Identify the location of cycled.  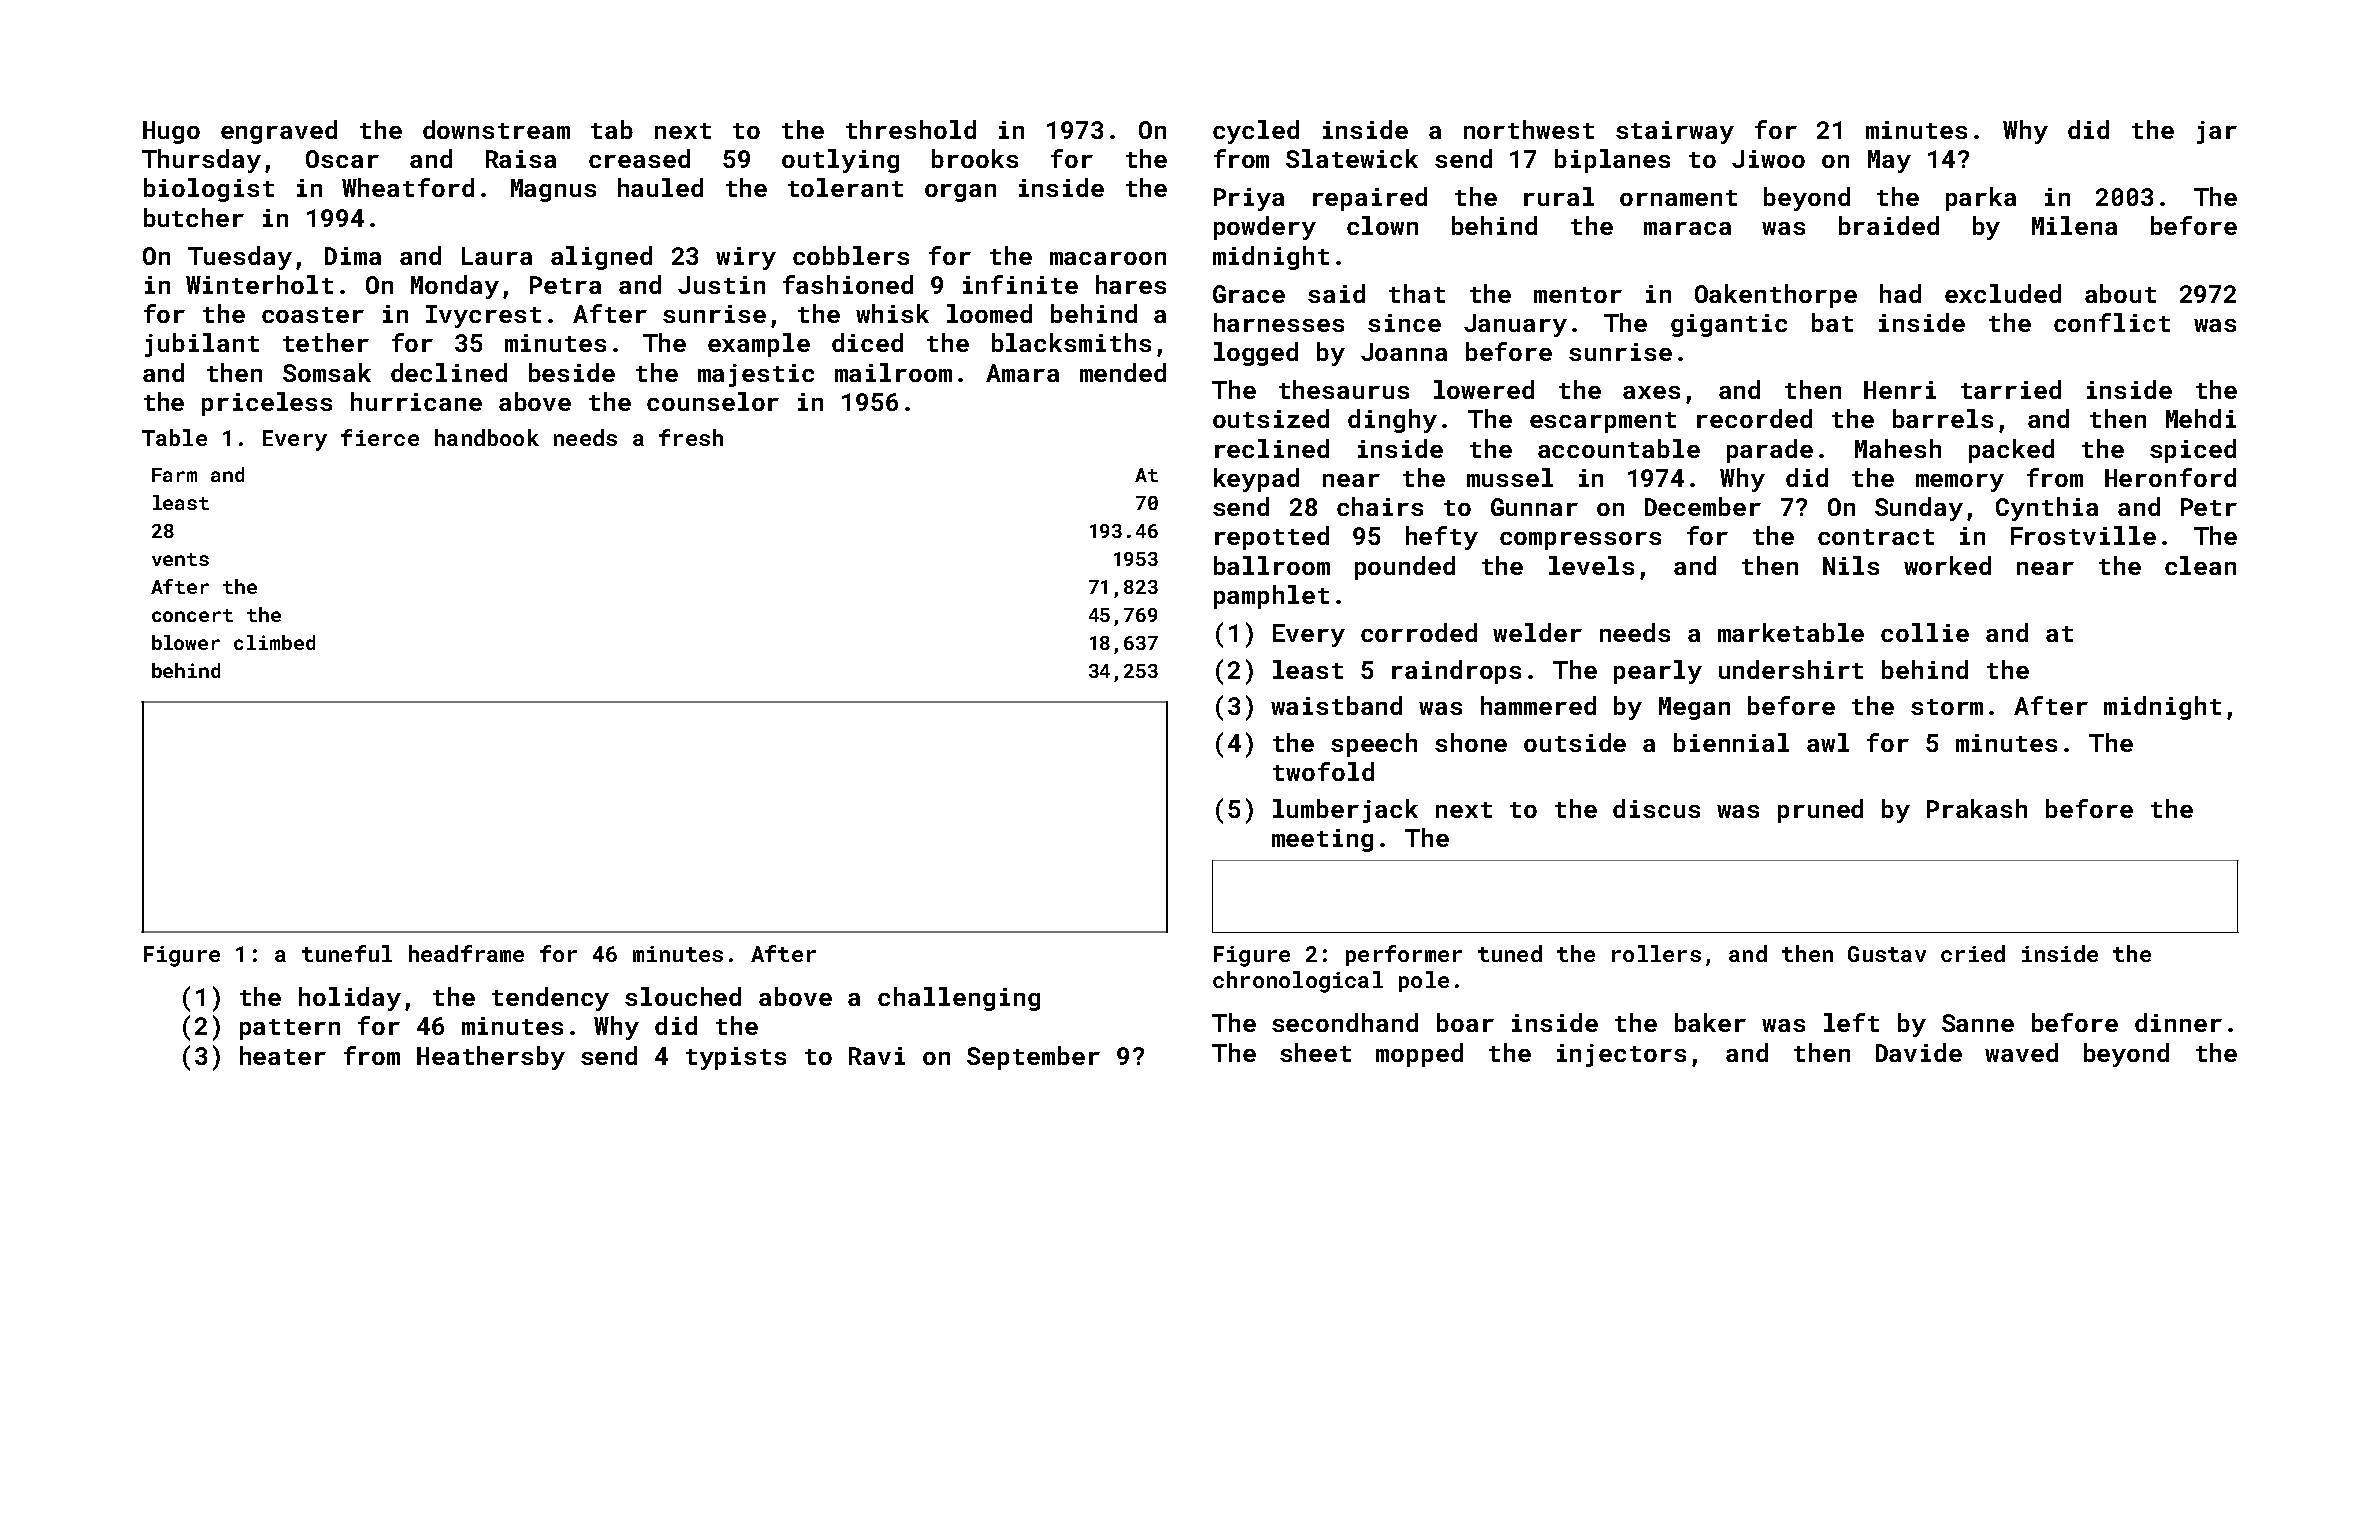
(1256, 132).
